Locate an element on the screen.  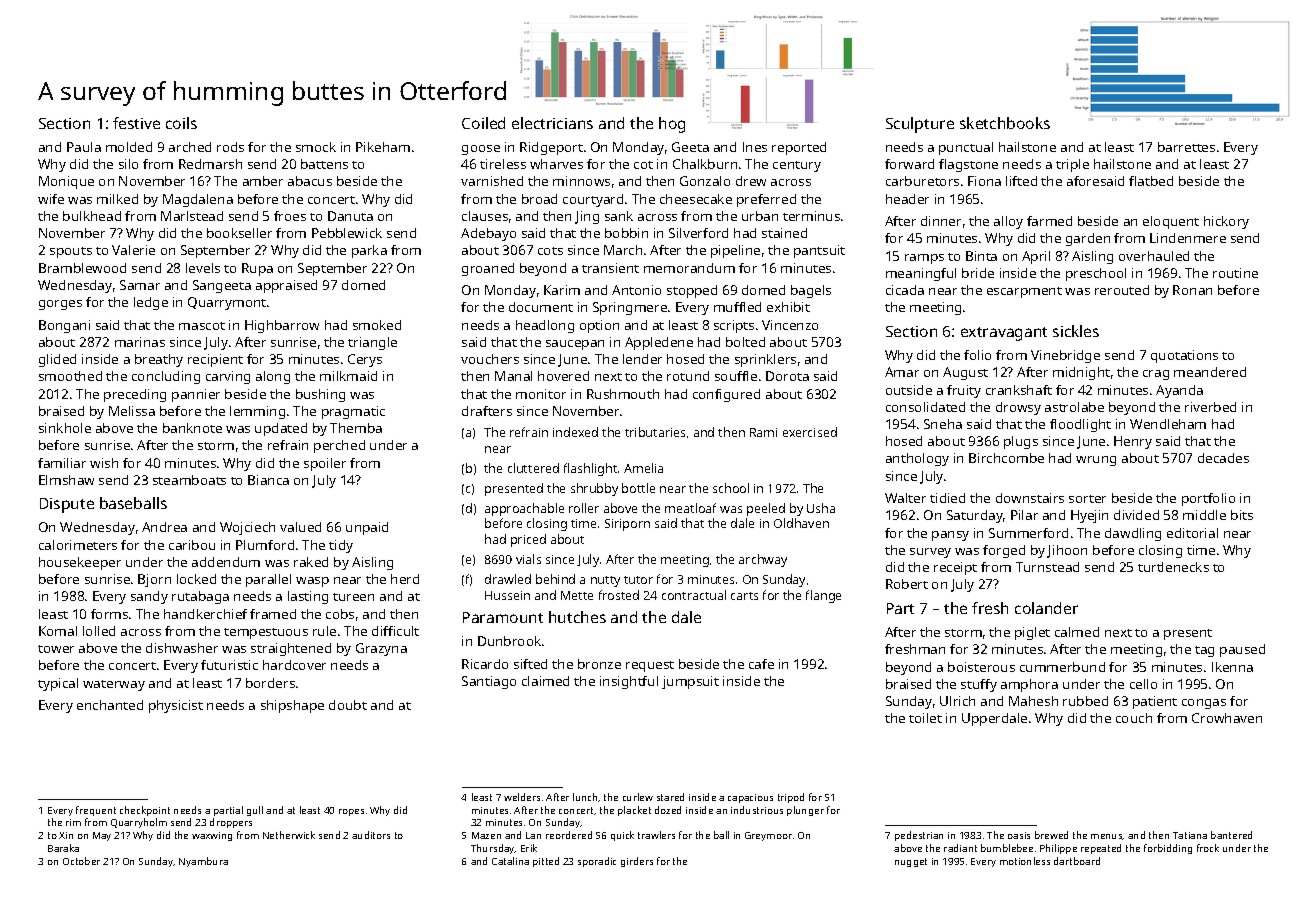
option is located at coordinates (599, 326).
